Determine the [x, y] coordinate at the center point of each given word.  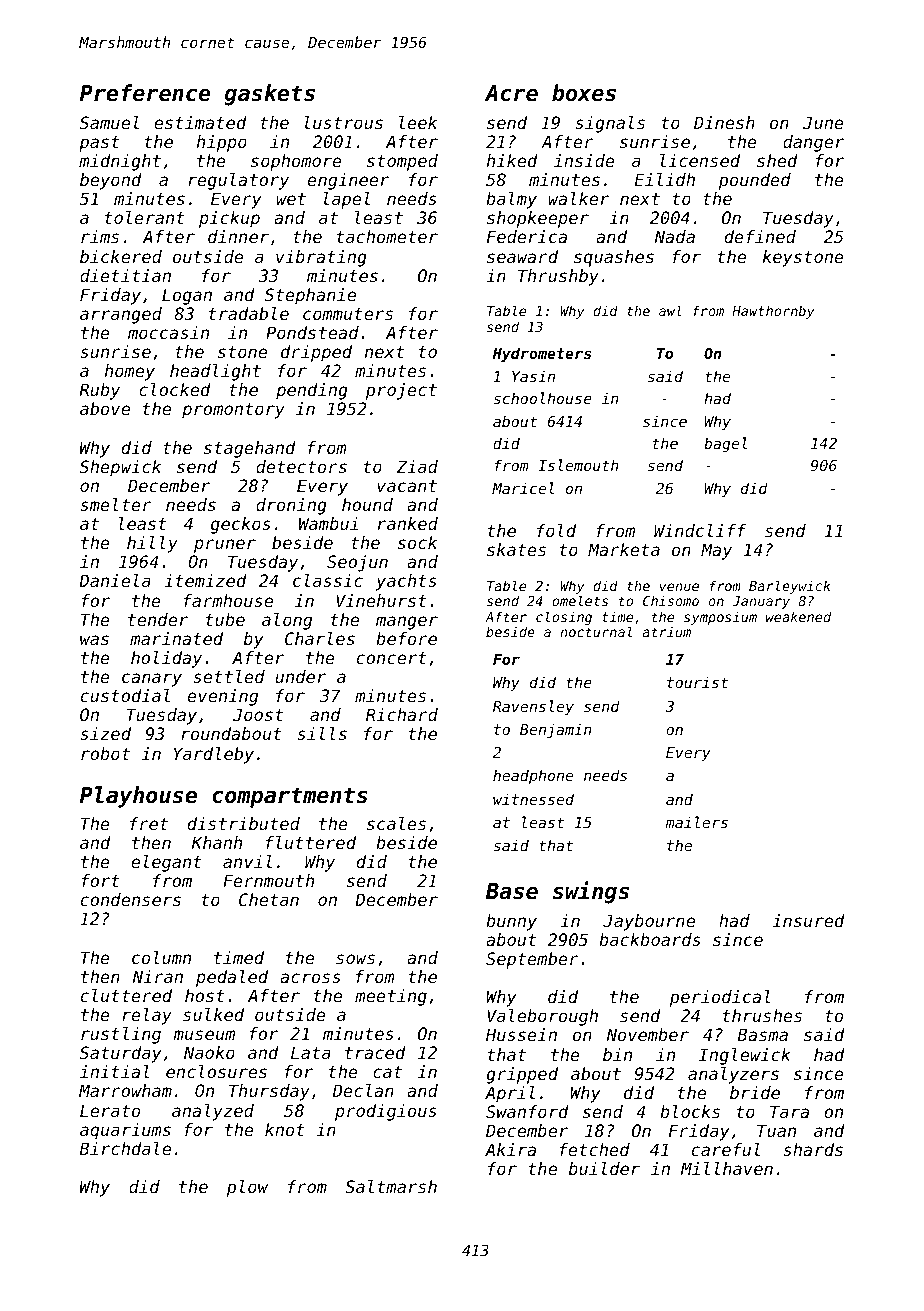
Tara [789, 1111]
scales [396, 823]
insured [809, 920]
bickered [121, 256]
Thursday [269, 1092]
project [401, 391]
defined [760, 236]
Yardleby [214, 755]
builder [604, 1168]
